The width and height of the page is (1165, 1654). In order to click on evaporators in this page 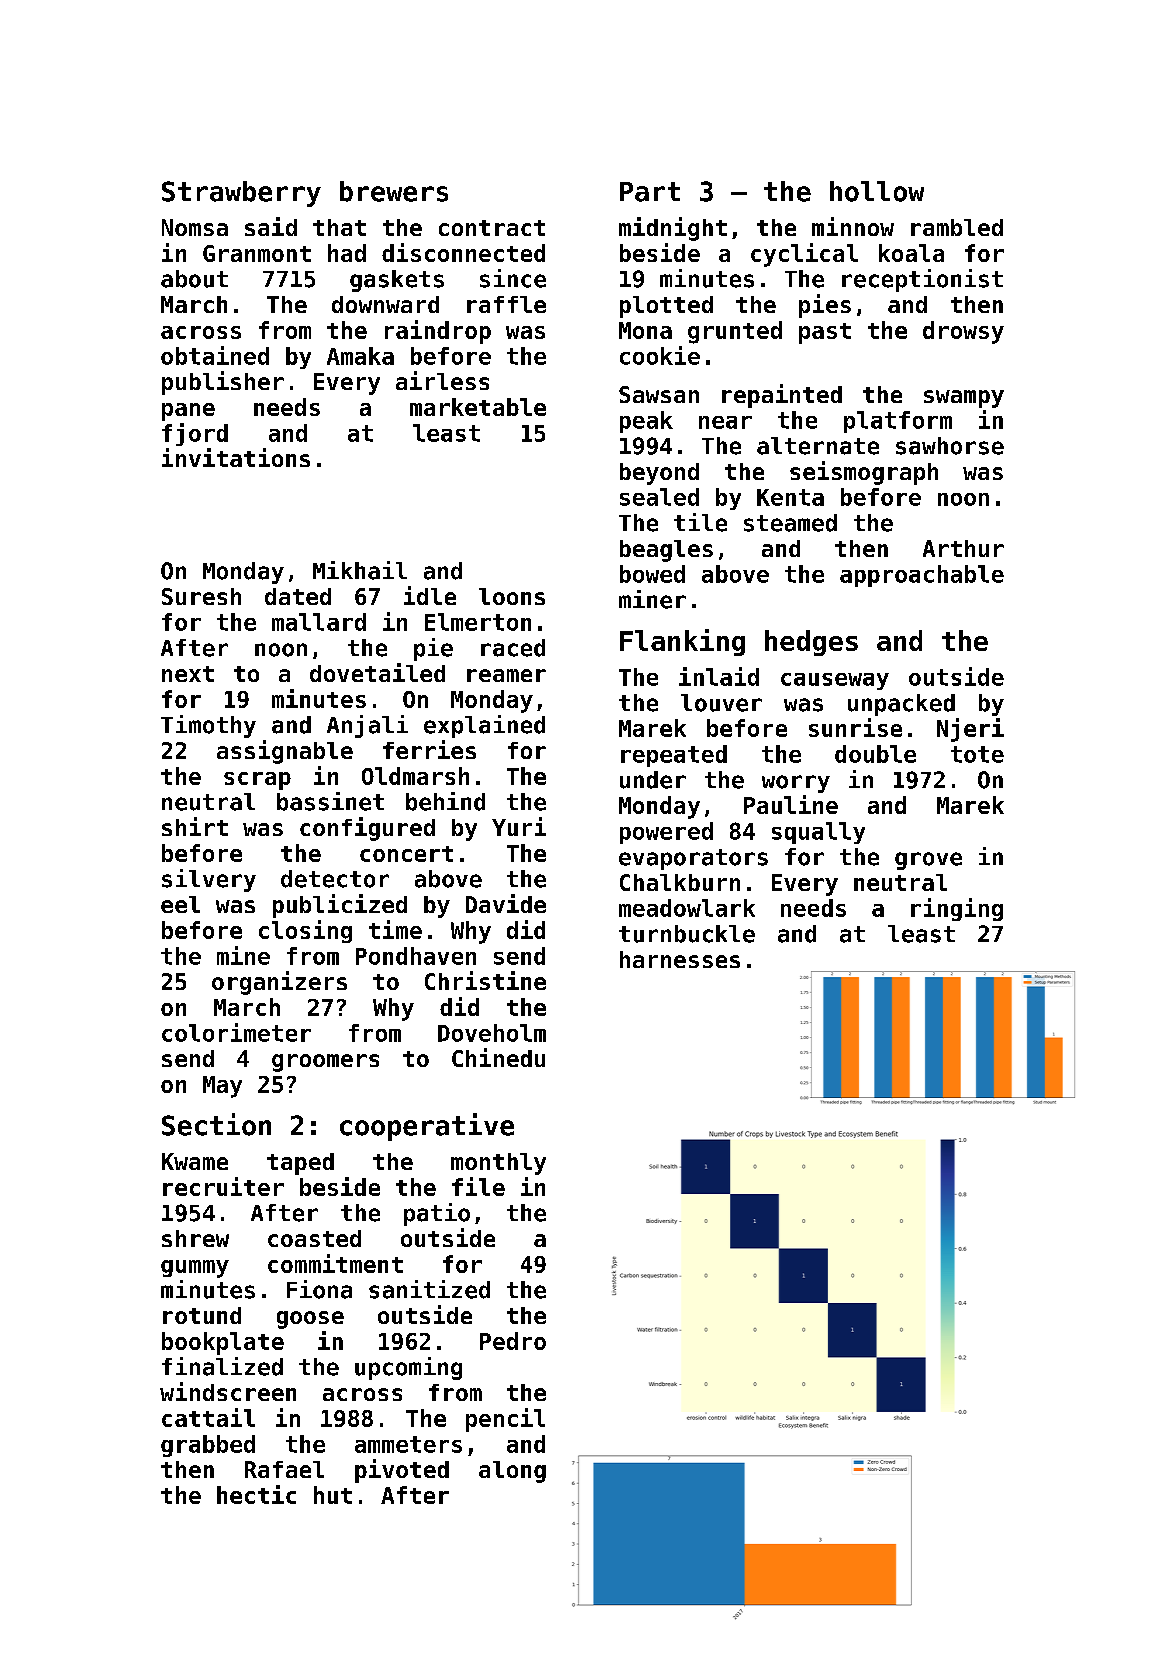, I will do `click(693, 859)`.
